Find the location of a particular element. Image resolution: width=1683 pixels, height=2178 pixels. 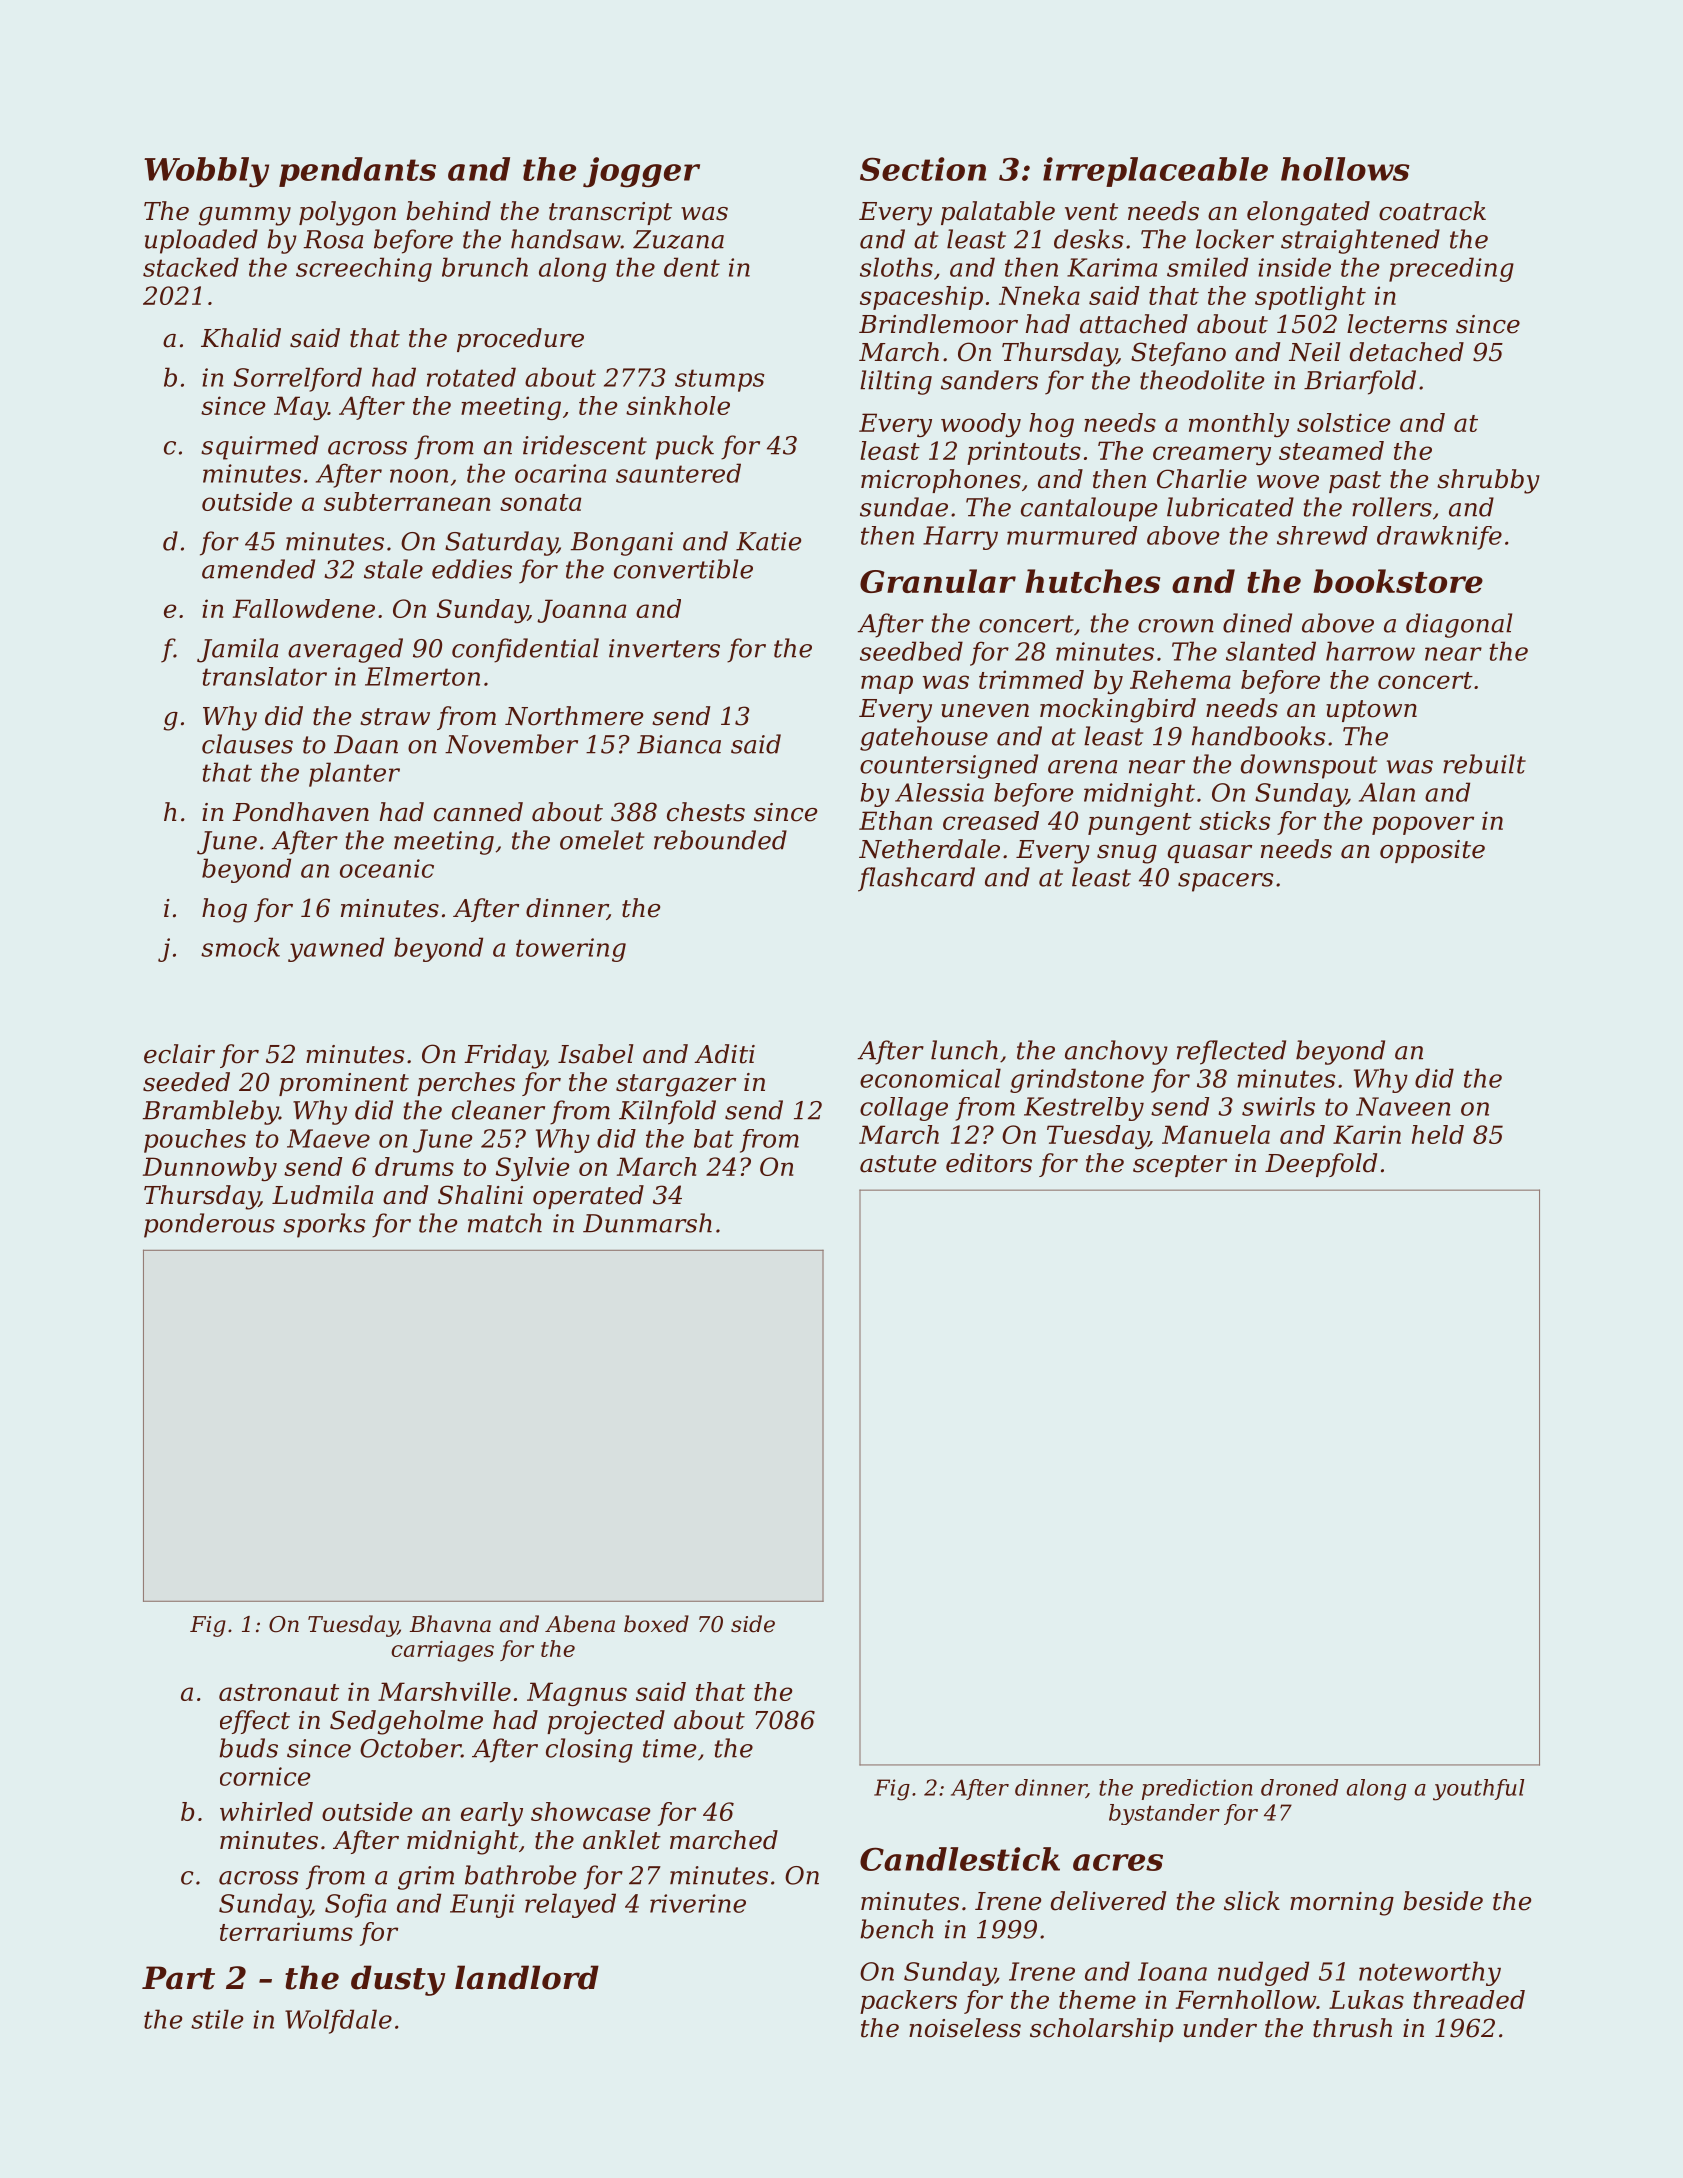

October is located at coordinates (410, 1748).
